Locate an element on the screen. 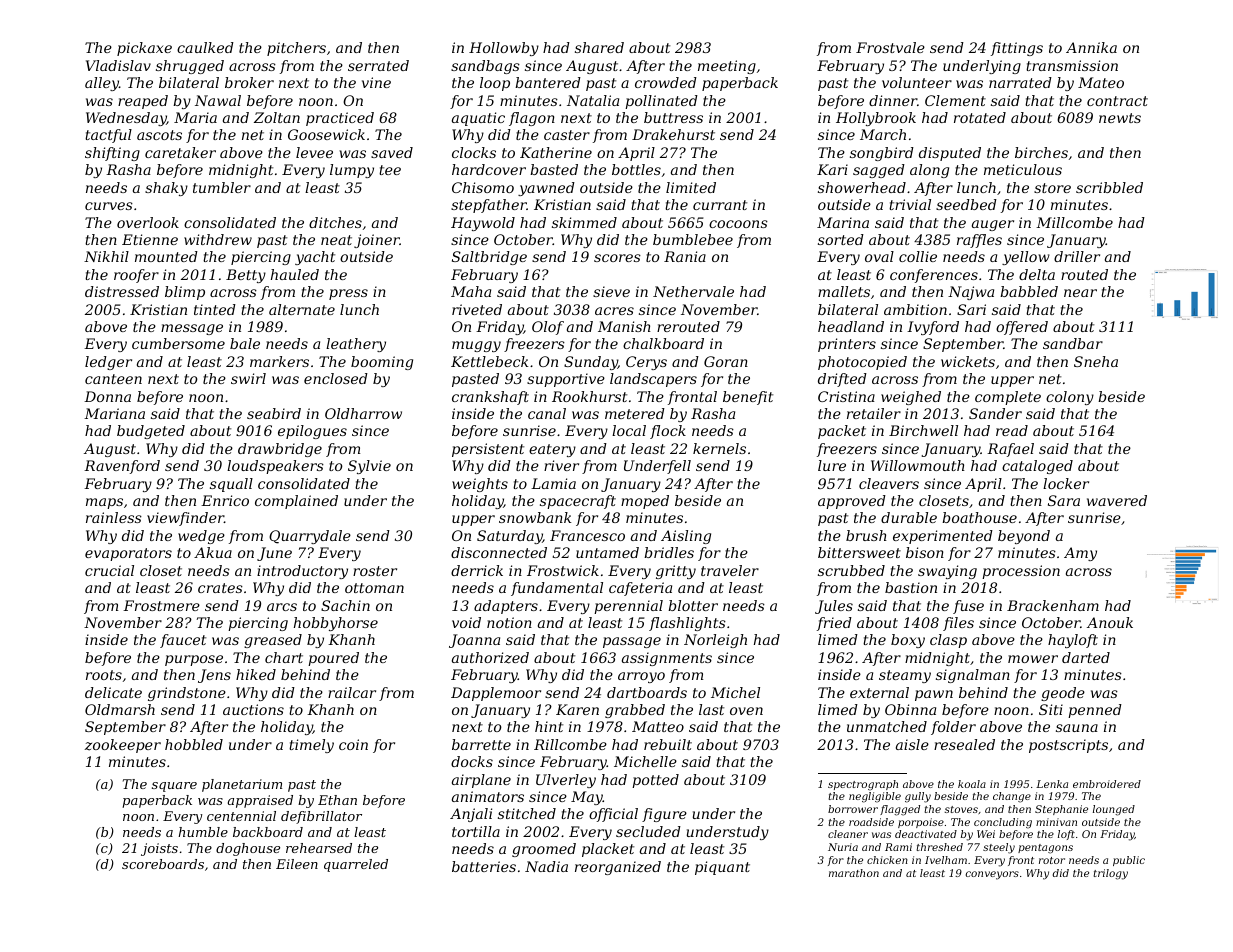 The image size is (1233, 952). scribbled is located at coordinates (1109, 187).
